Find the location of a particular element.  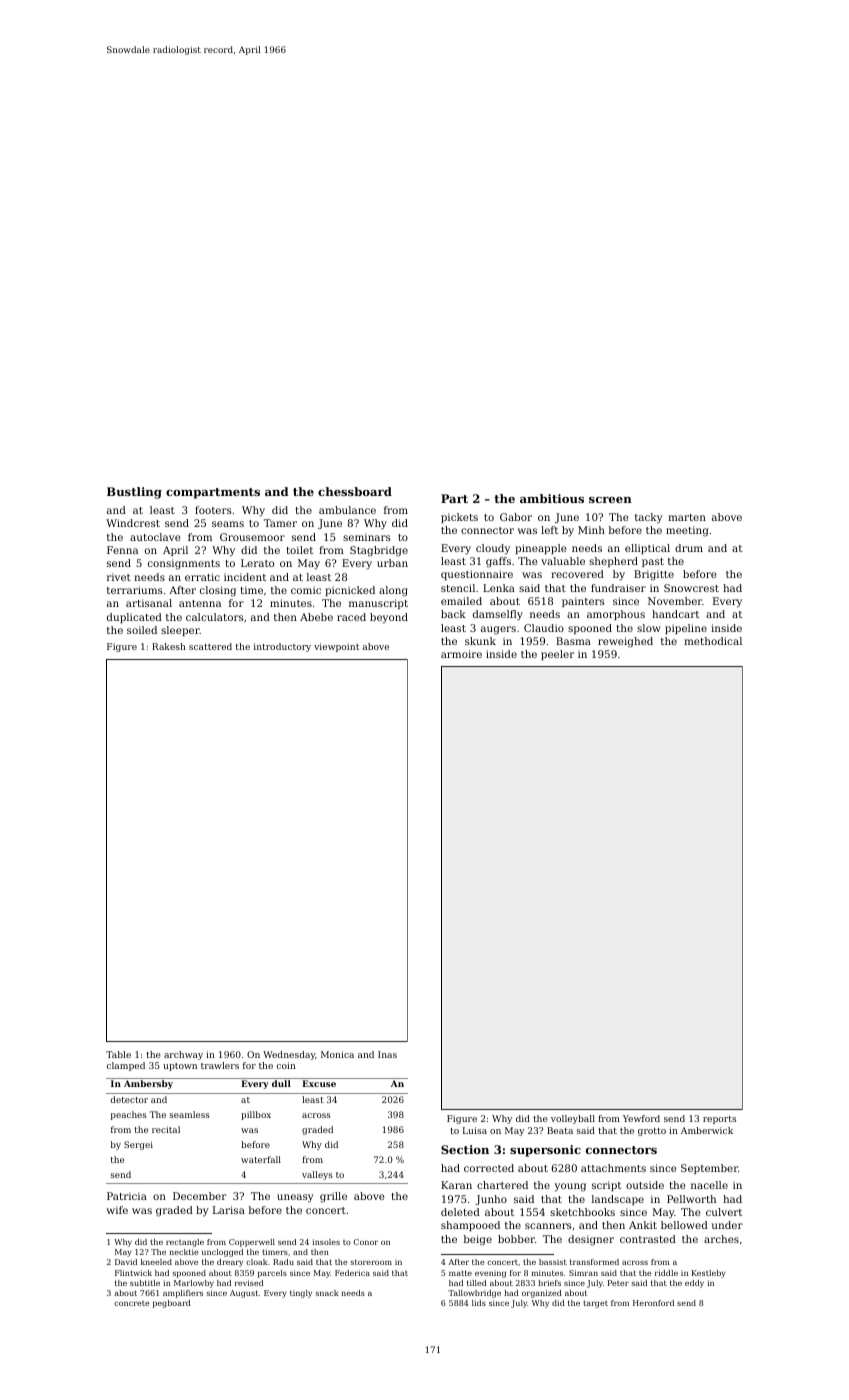

Yewford is located at coordinates (641, 1118).
